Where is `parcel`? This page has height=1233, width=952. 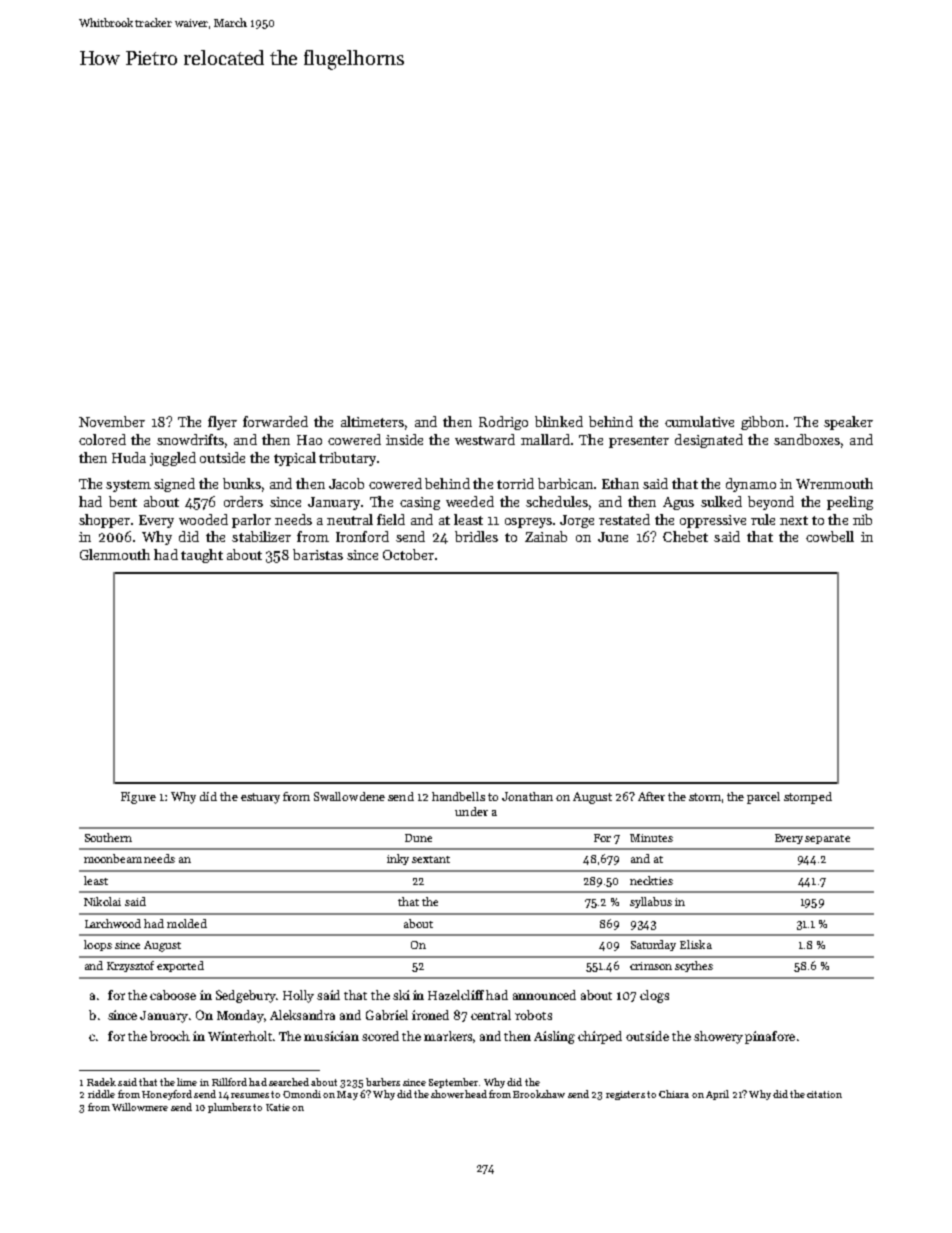 parcel is located at coordinates (763, 798).
